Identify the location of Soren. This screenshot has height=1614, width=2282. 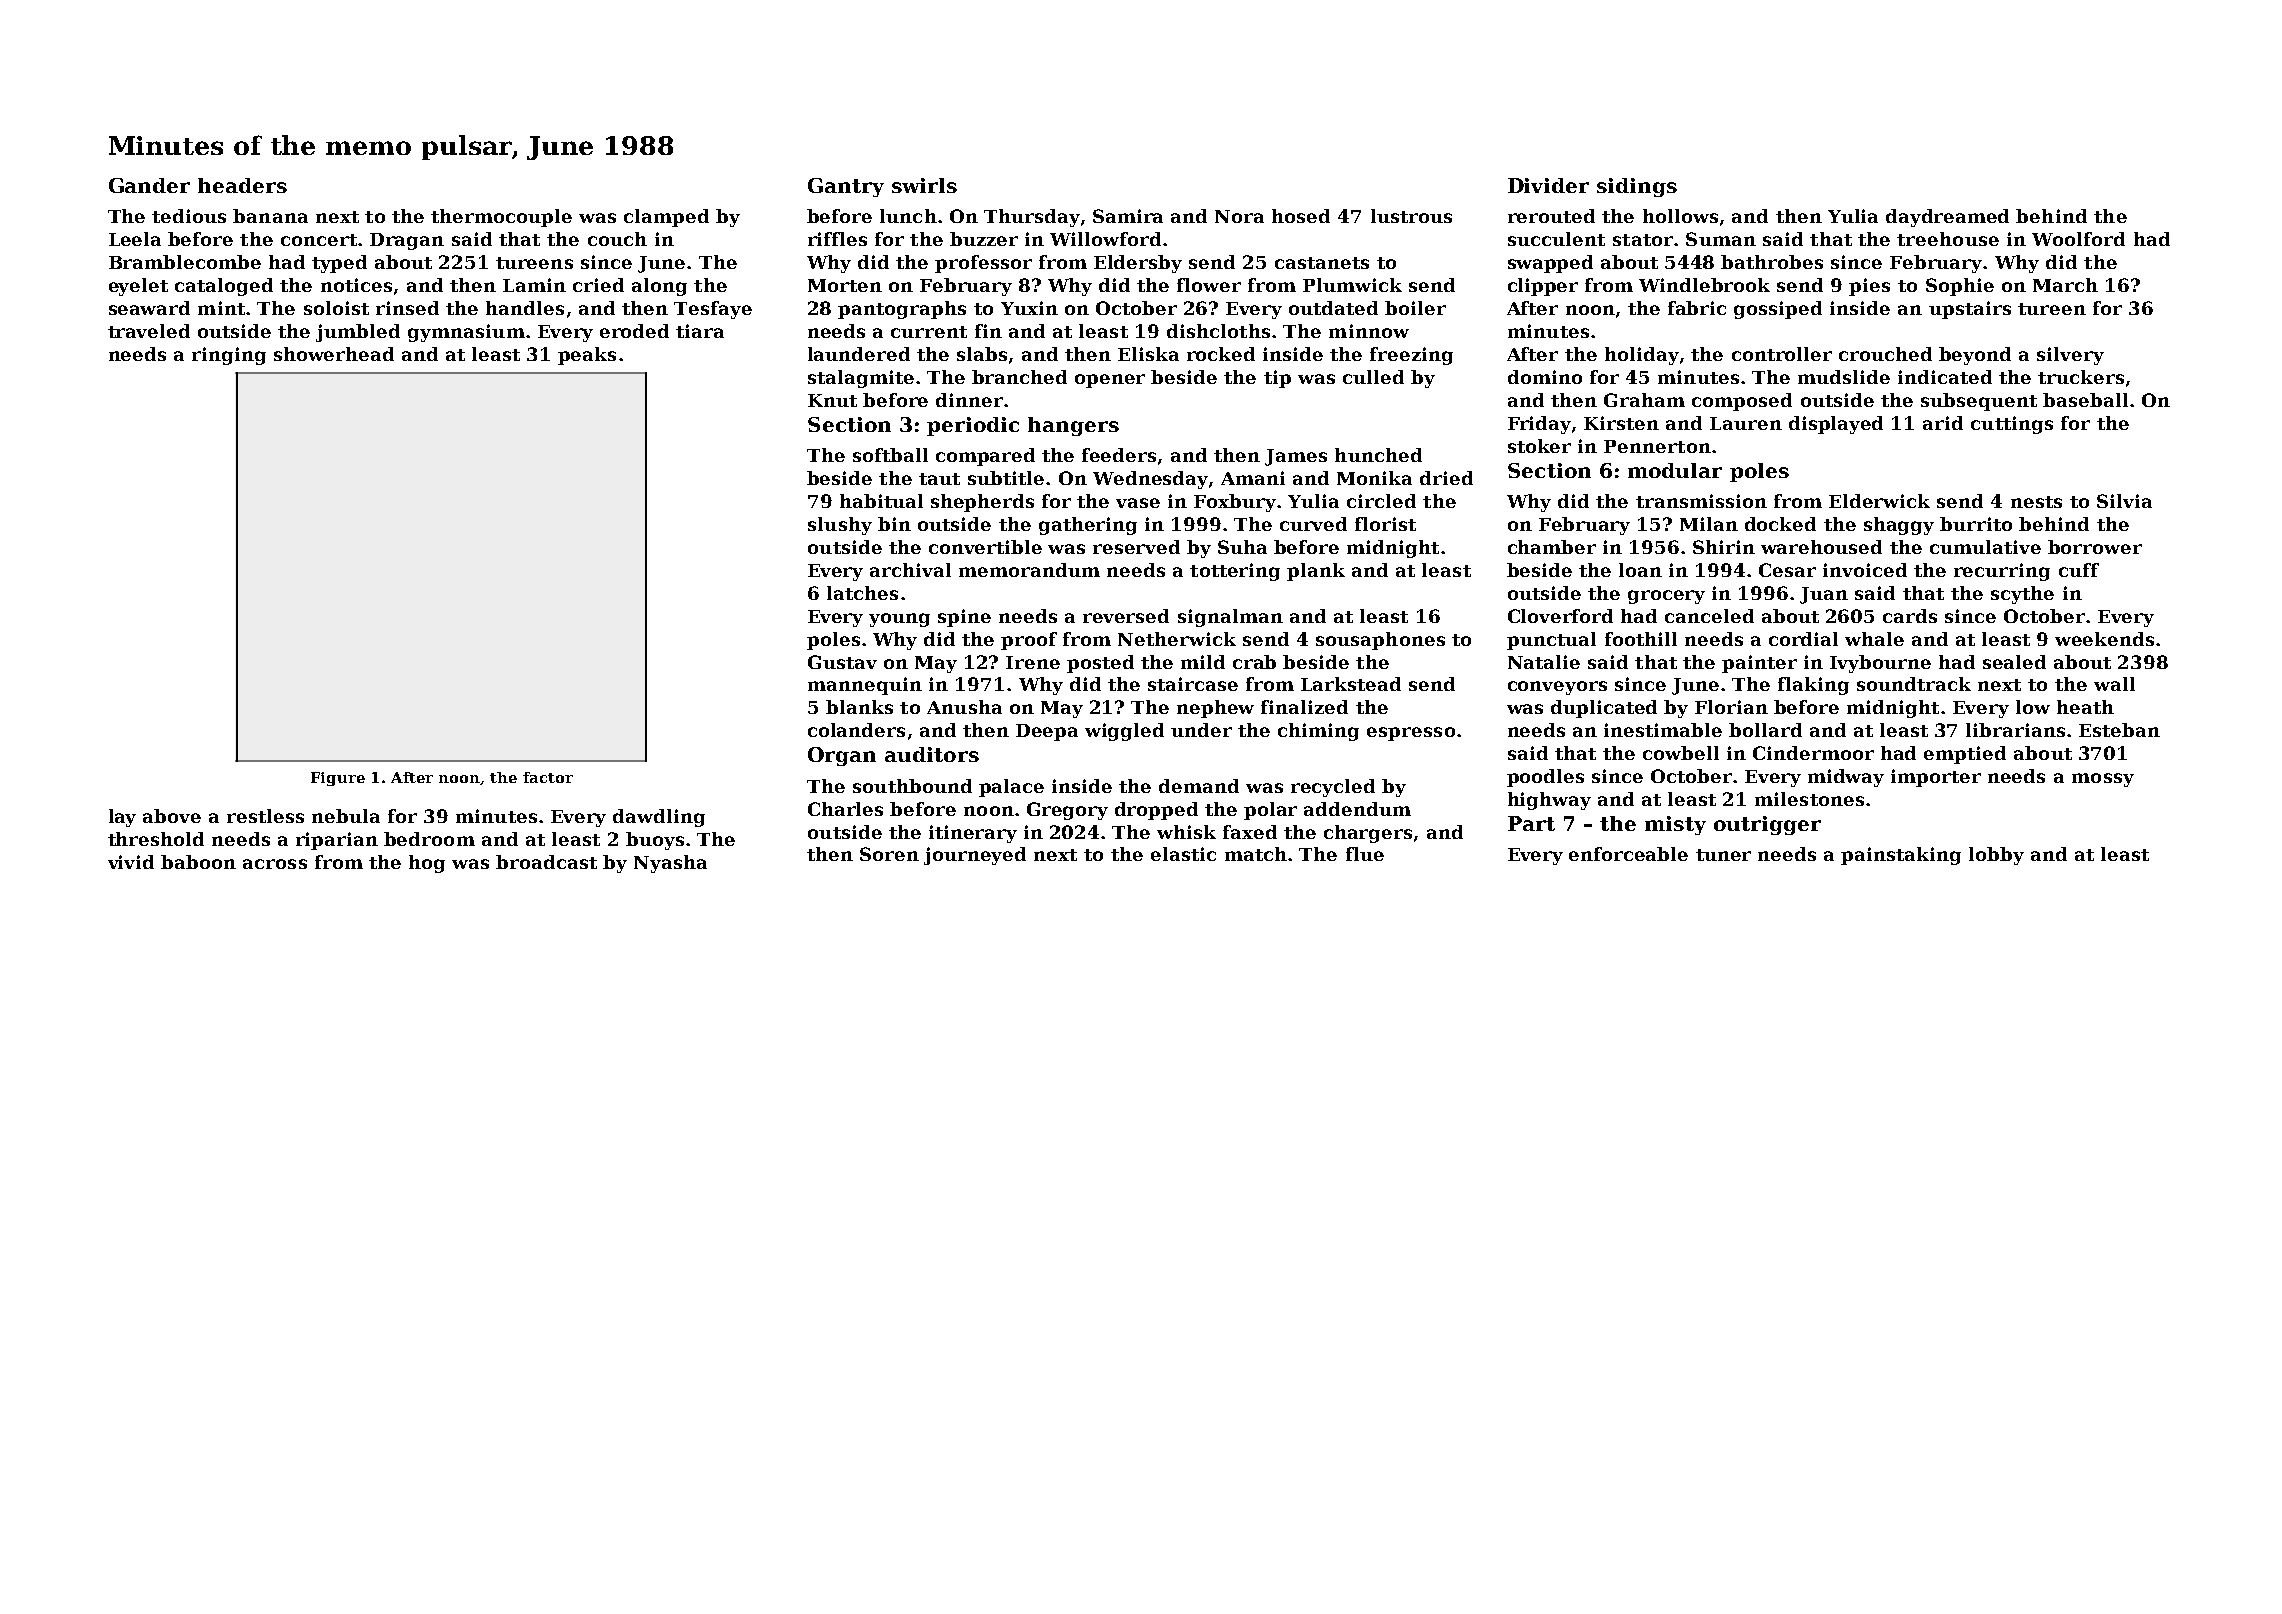
(889, 854).
